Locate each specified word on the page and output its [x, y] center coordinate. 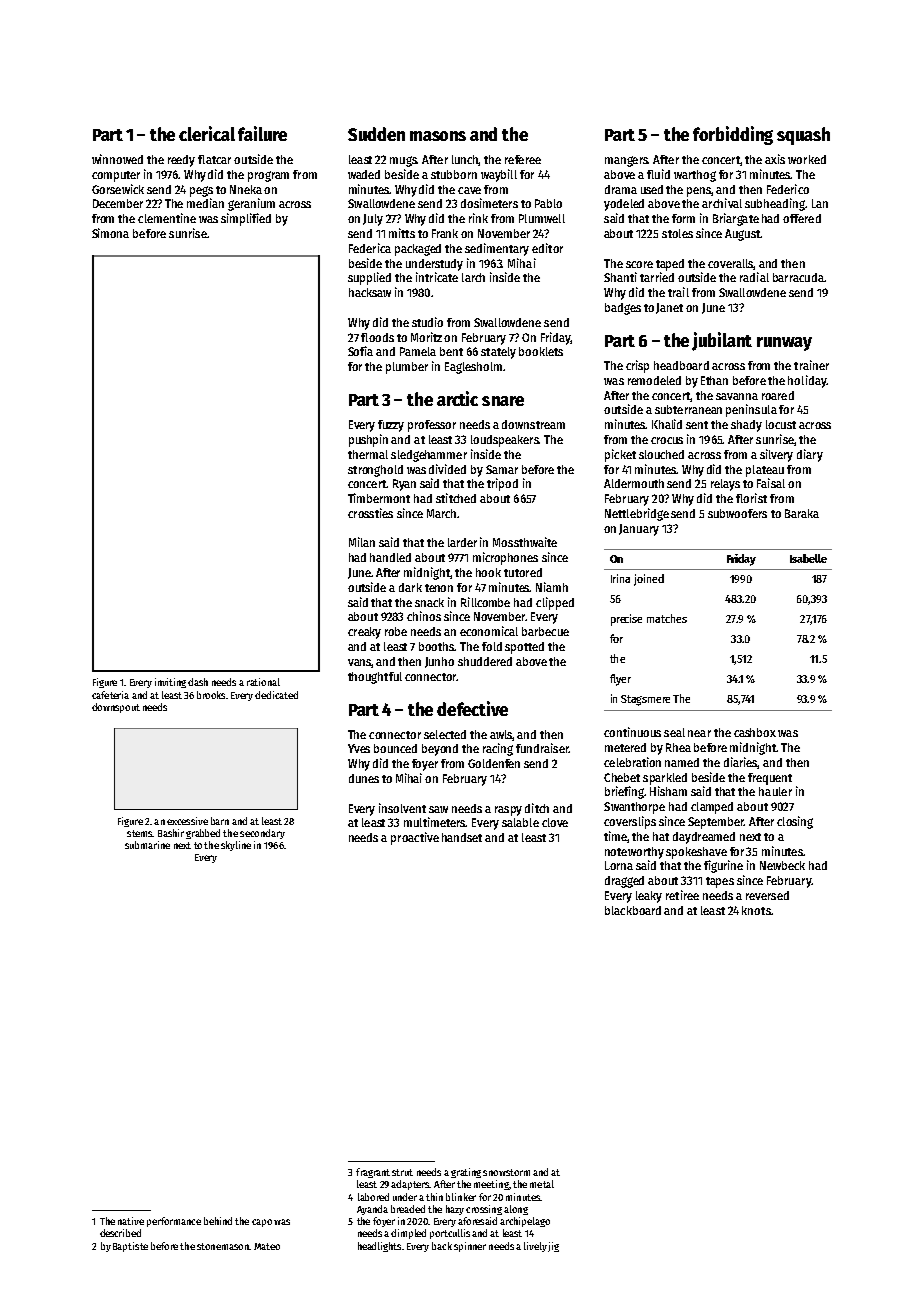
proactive [415, 838]
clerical [207, 133]
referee [523, 159]
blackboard [633, 910]
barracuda [798, 277]
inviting [170, 683]
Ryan [404, 485]
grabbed [203, 834]
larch [473, 277]
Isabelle [808, 558]
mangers [626, 161]
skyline [236, 846]
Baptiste [130, 1247]
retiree [682, 895]
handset [462, 837]
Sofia [360, 351]
